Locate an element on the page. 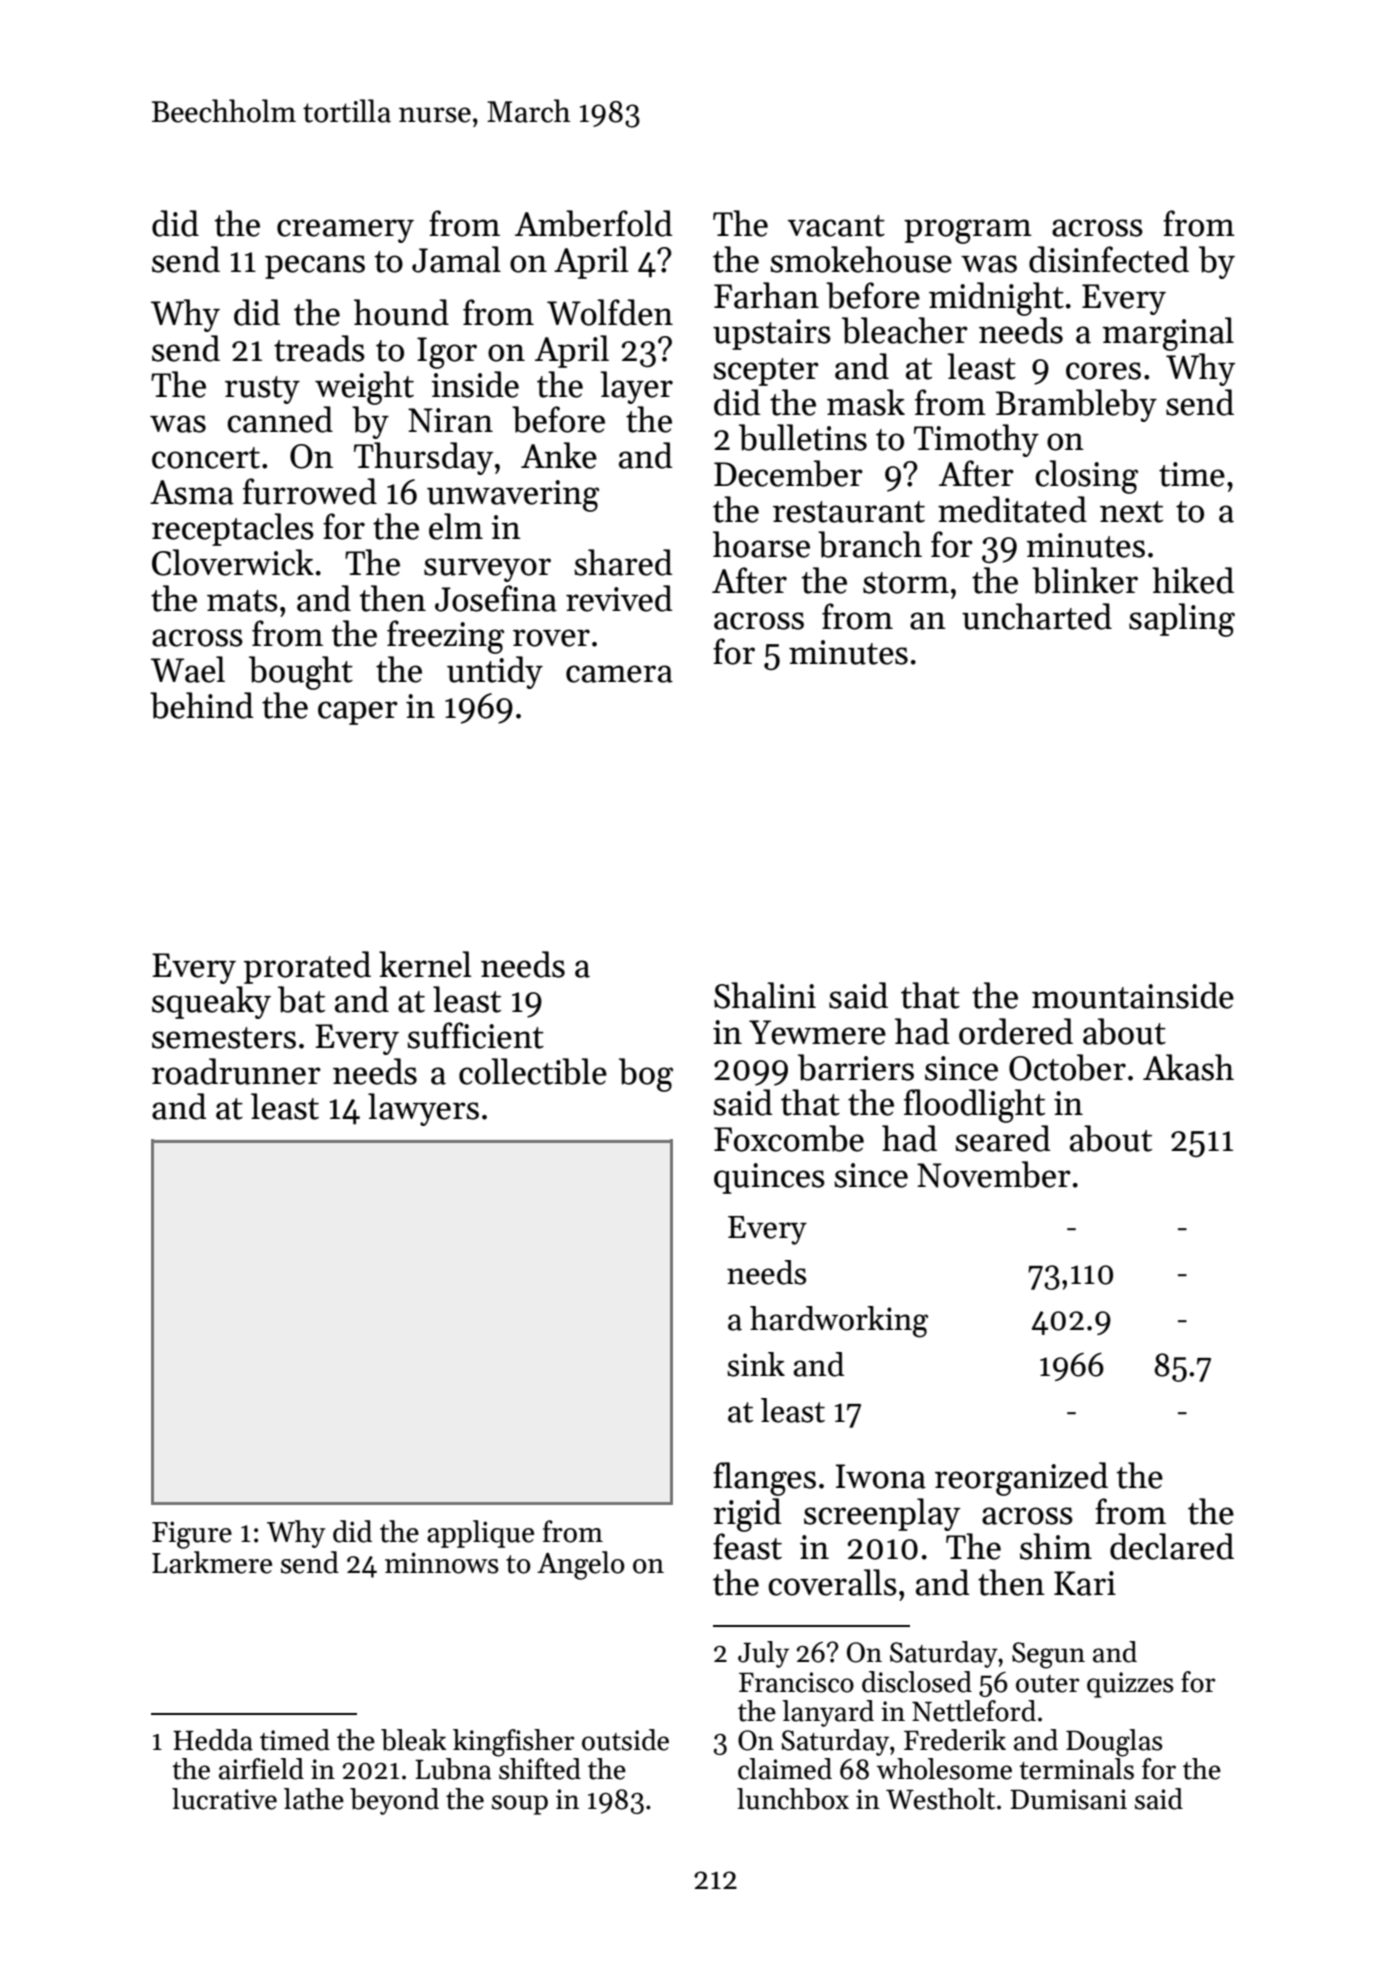 This image has width=1386, height=1969. ordered is located at coordinates (1016, 1031).
